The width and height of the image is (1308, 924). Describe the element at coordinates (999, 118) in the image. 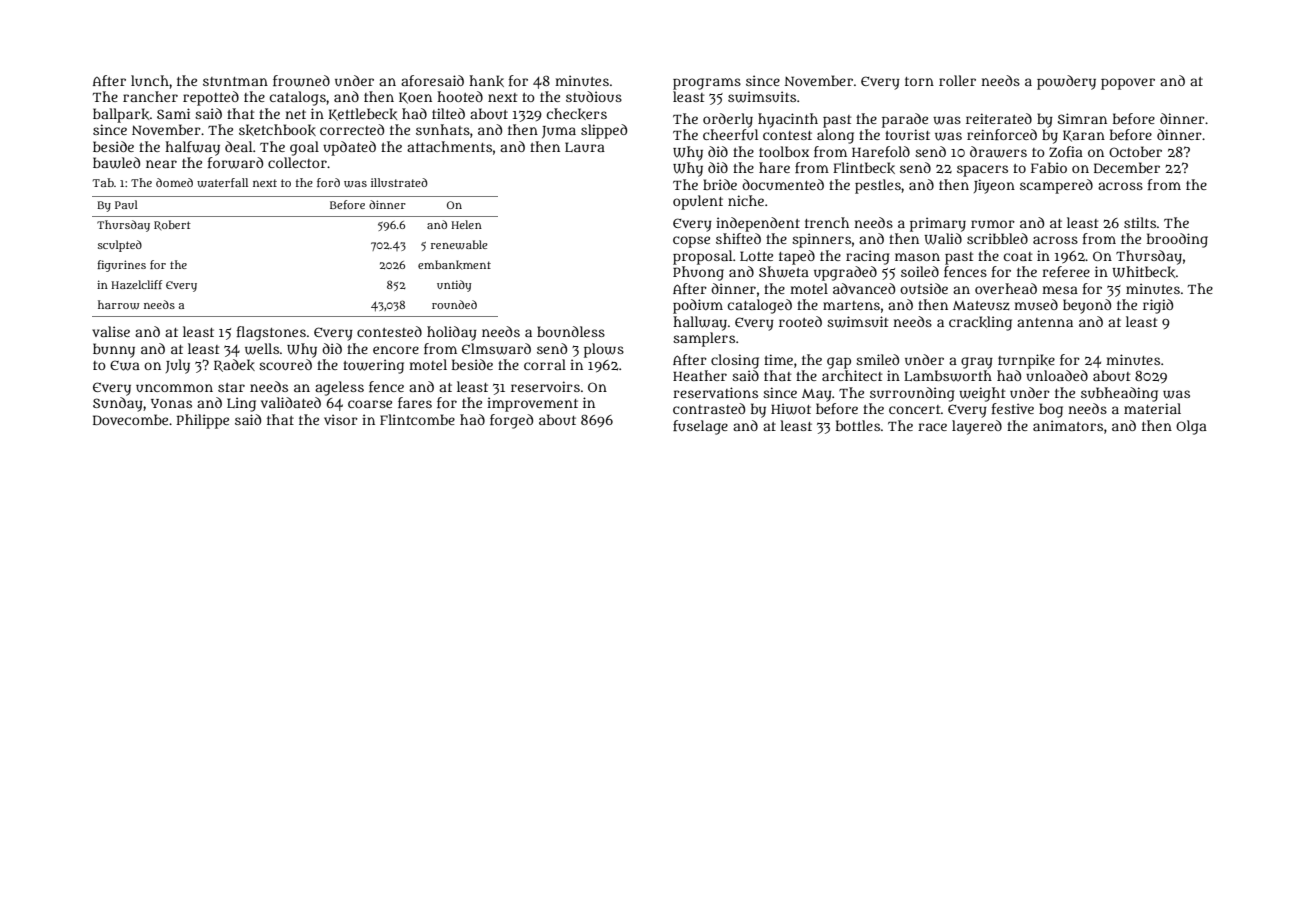

I see `reiterated` at that location.
